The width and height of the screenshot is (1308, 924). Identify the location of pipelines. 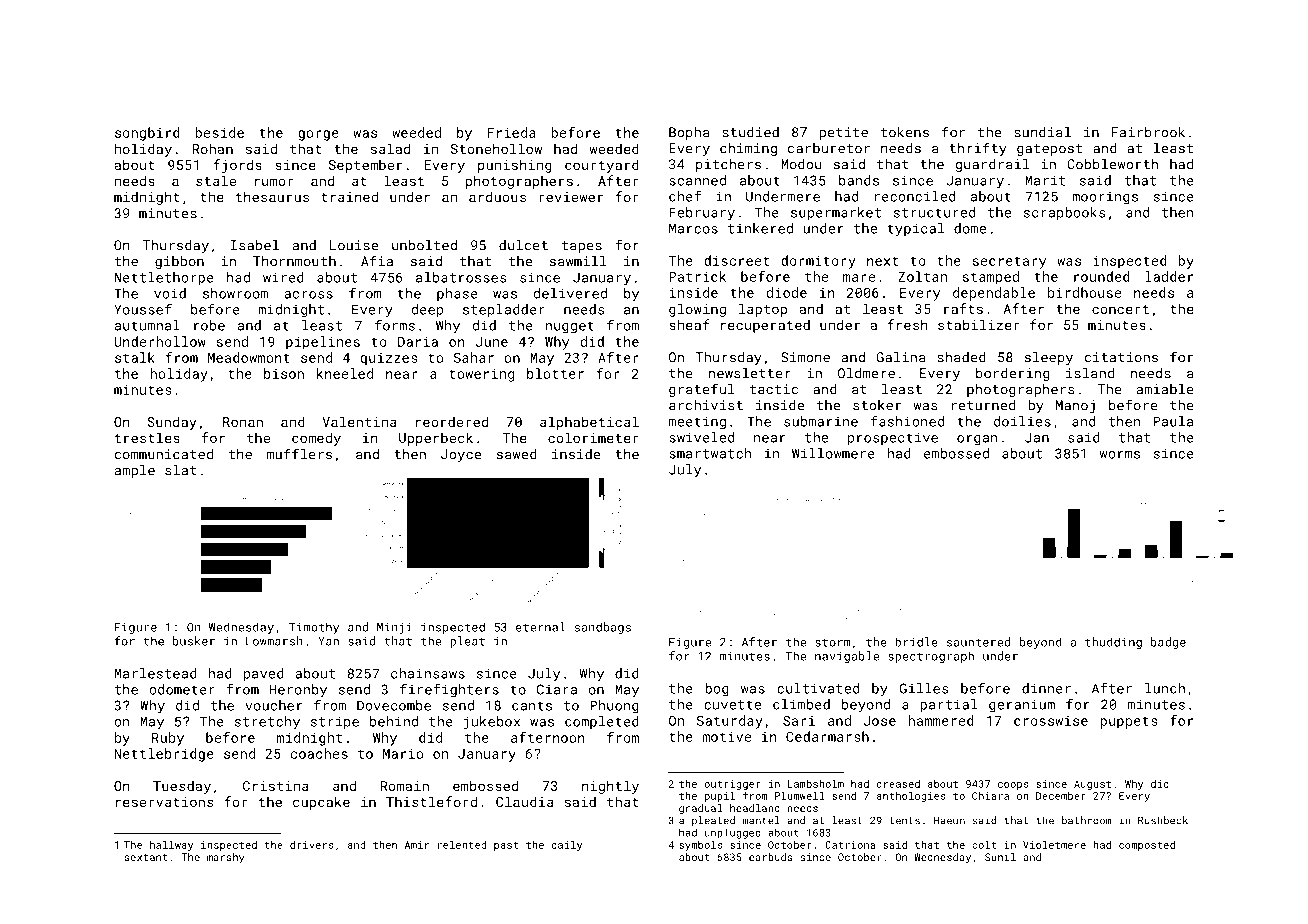
(323, 343).
